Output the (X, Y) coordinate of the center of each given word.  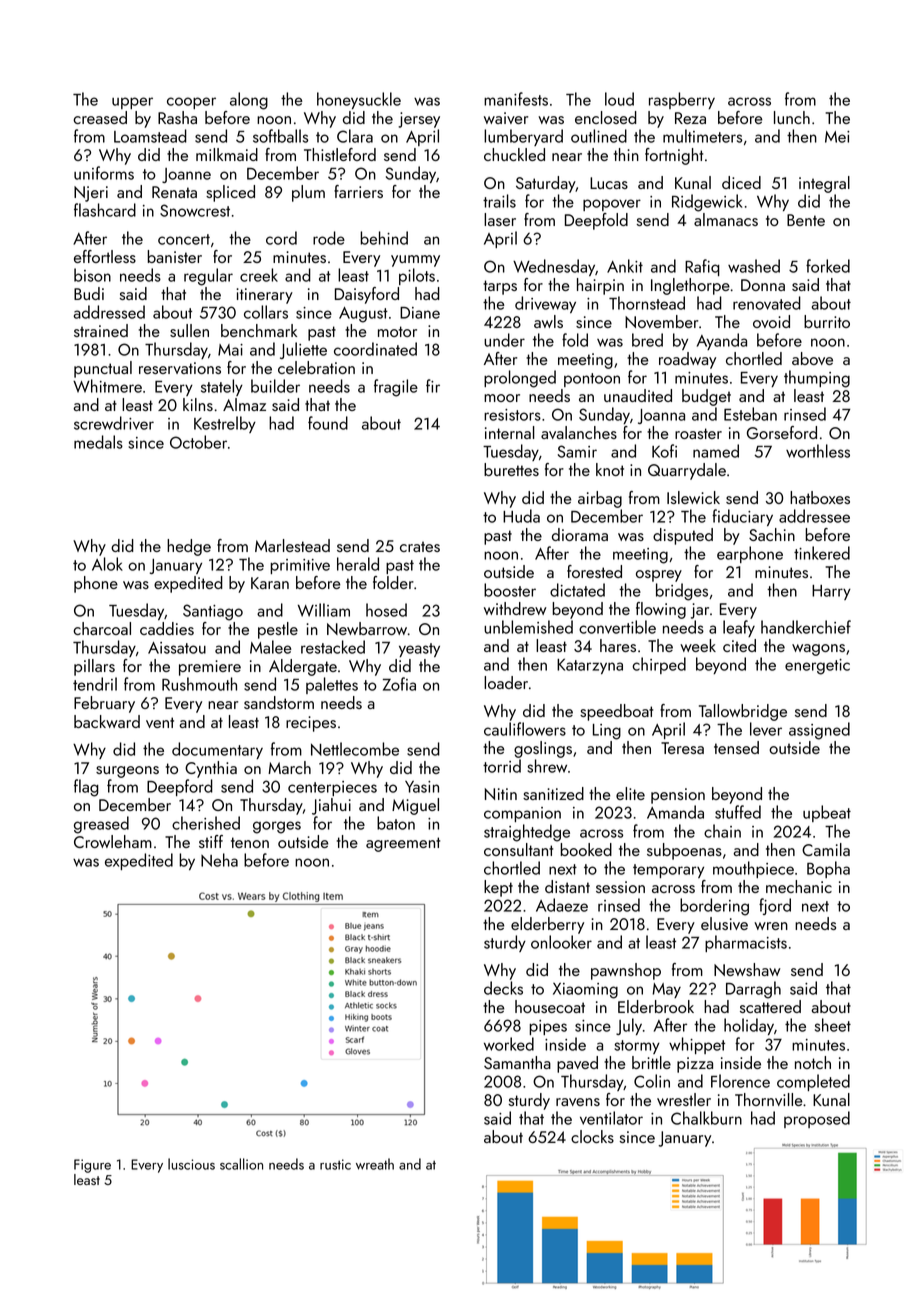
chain (722, 831)
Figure (92, 1166)
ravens (578, 1102)
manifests (516, 99)
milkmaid (227, 154)
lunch (792, 117)
